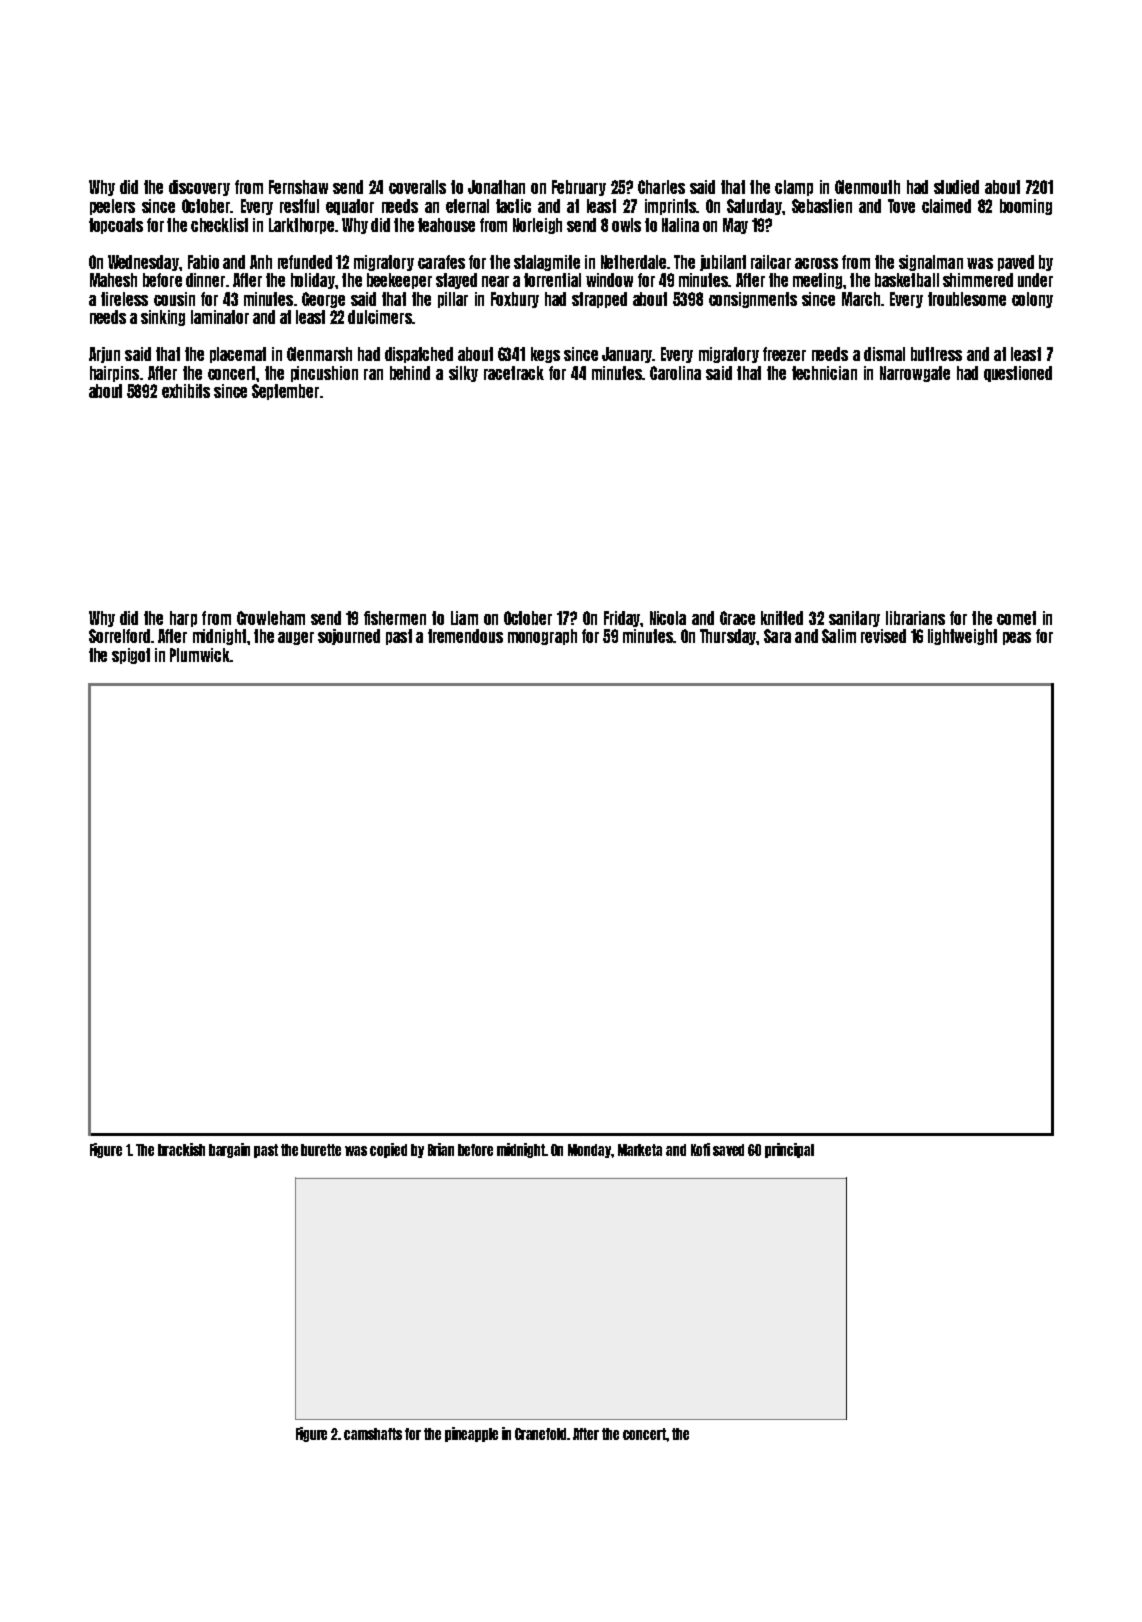  I want to click on pineapple, so click(471, 1434).
